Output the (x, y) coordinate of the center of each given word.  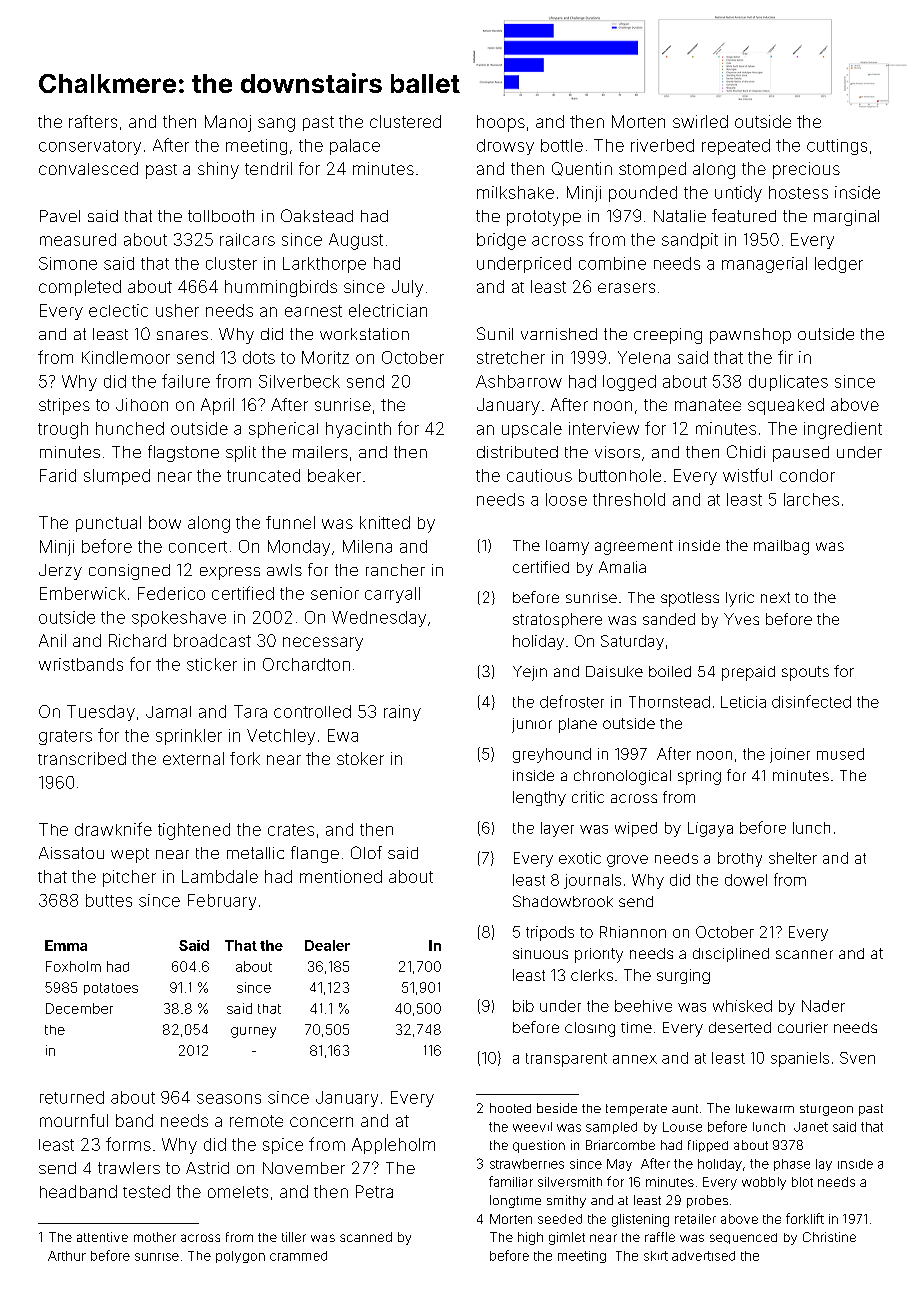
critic (588, 797)
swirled (700, 121)
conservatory (90, 147)
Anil (52, 640)
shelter (793, 858)
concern (321, 1122)
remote (256, 1121)
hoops (501, 123)
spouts (805, 673)
